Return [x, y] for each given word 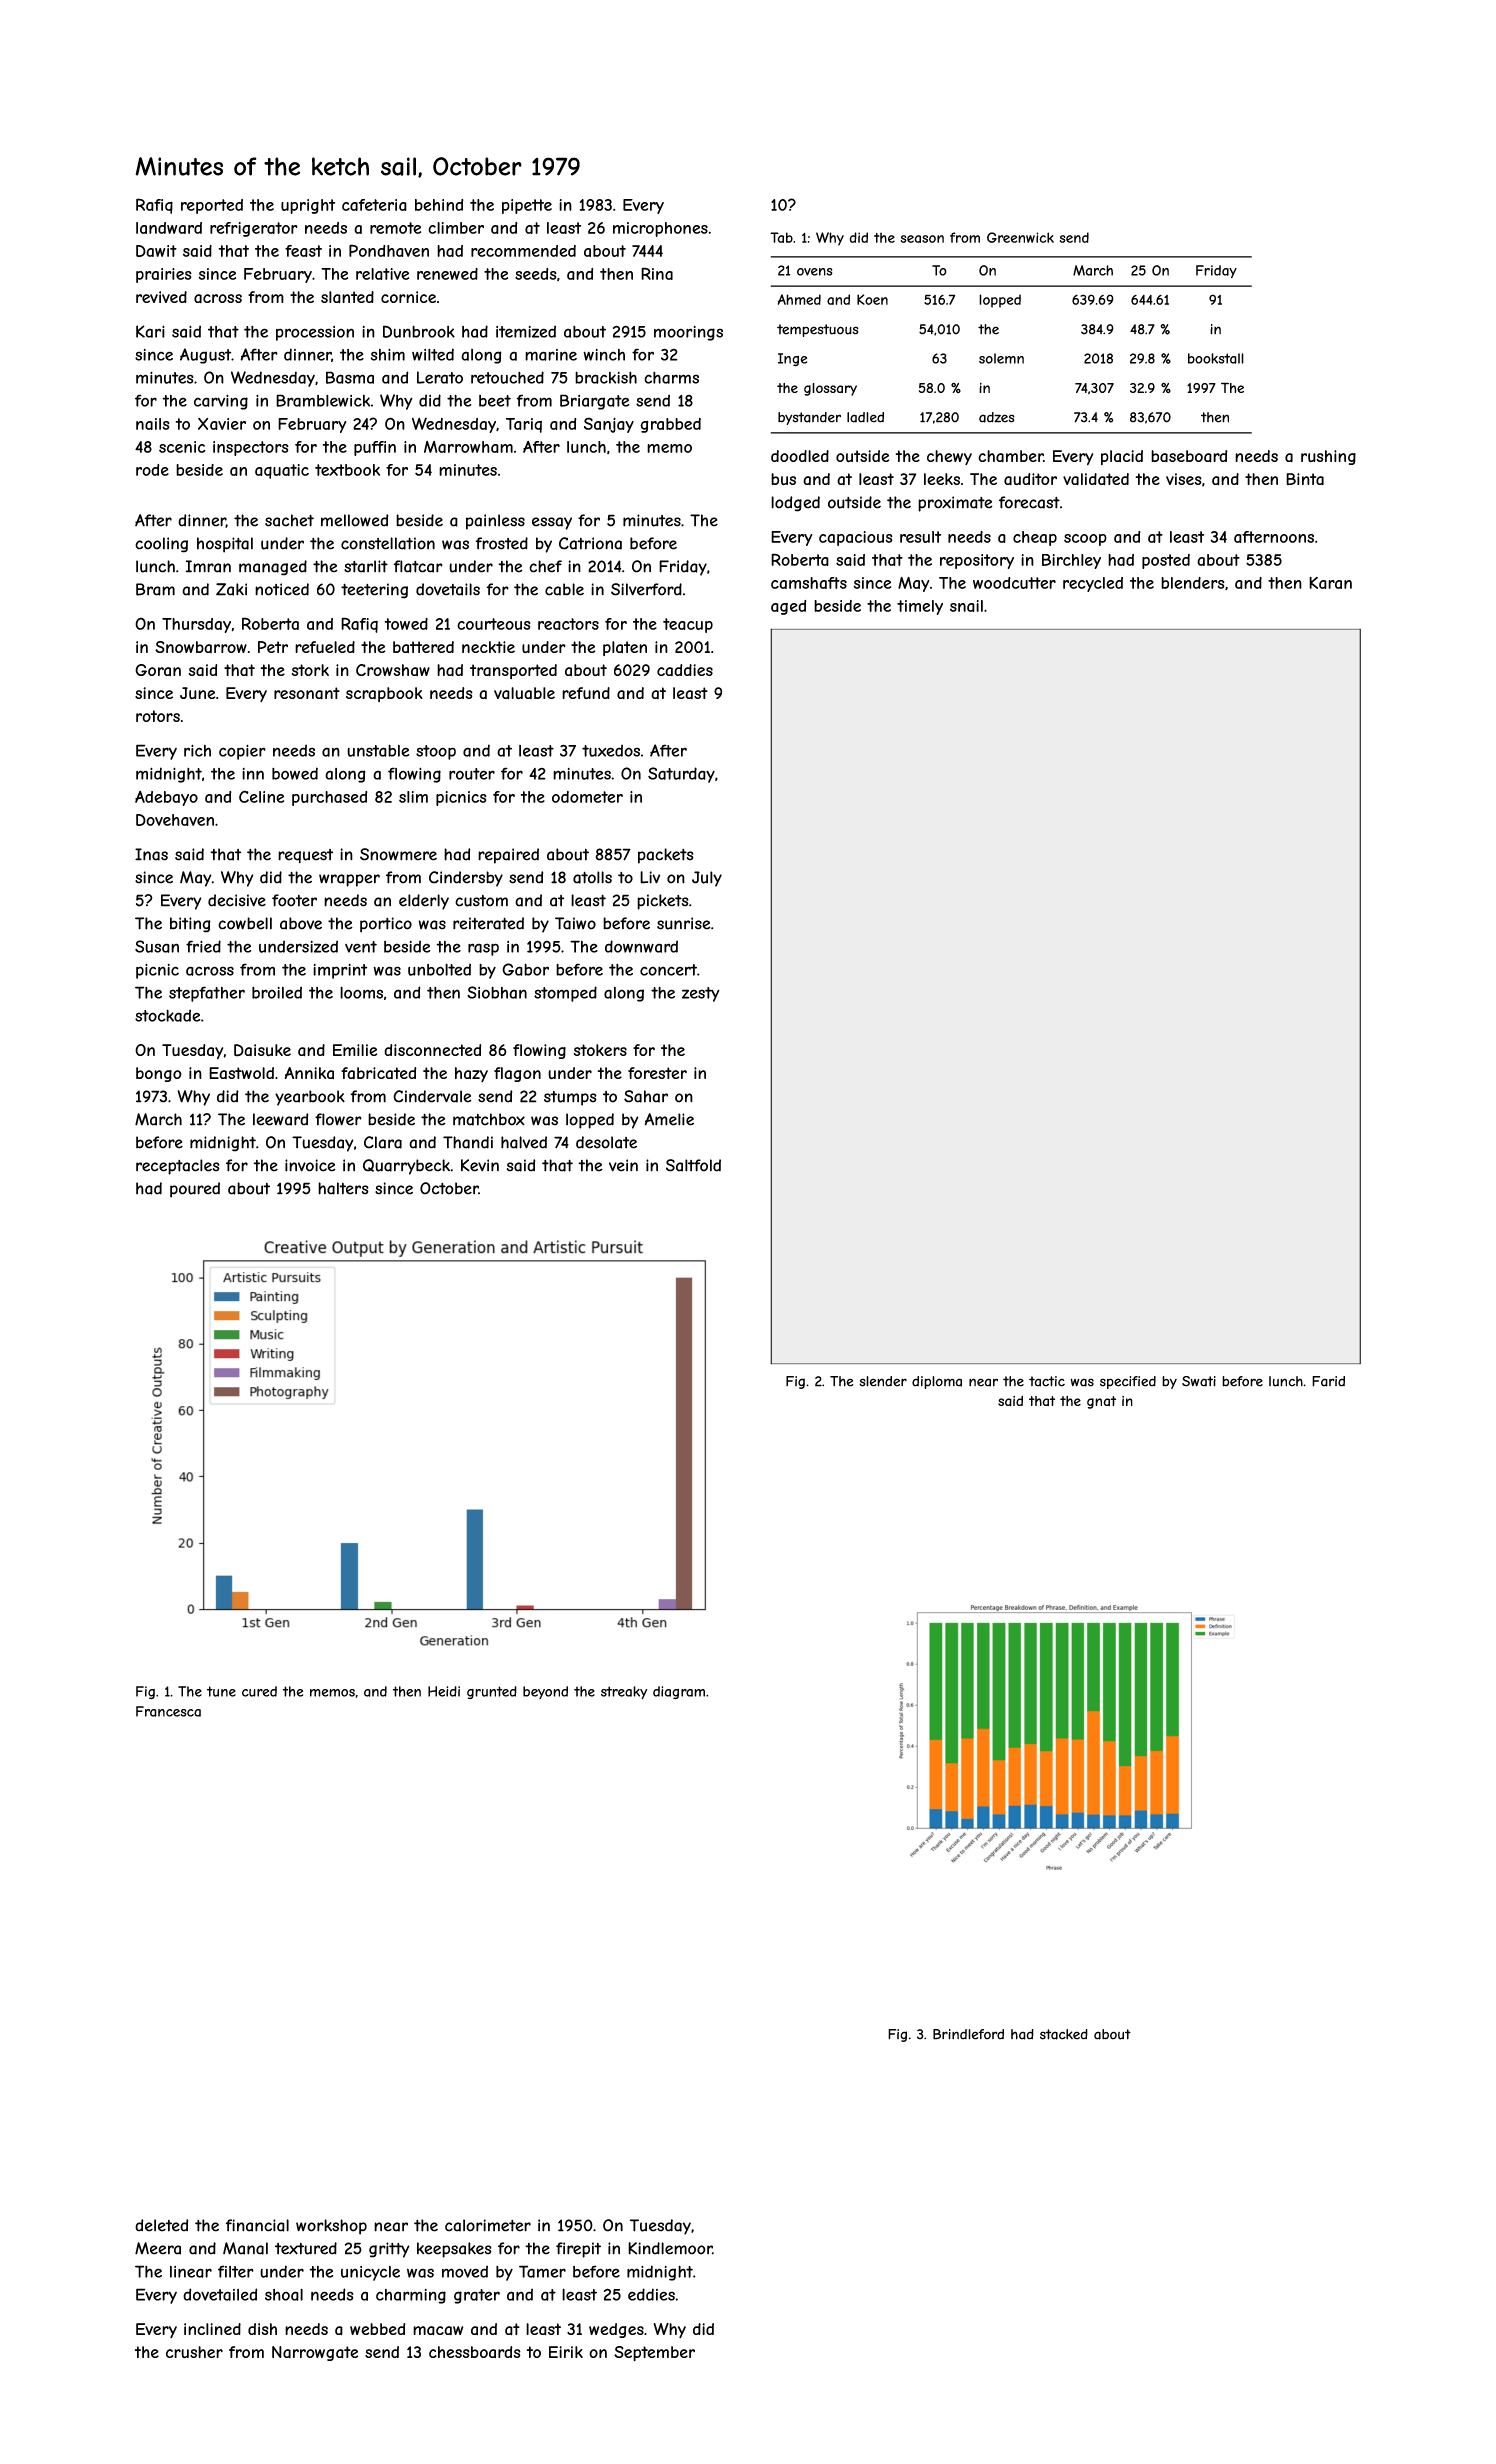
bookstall [1216, 358]
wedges [616, 2330]
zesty [701, 994]
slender [883, 1381]
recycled [1093, 584]
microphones [660, 229]
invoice [310, 1165]
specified [1128, 1382]
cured [259, 1691]
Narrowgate [315, 2353]
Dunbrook [419, 331]
